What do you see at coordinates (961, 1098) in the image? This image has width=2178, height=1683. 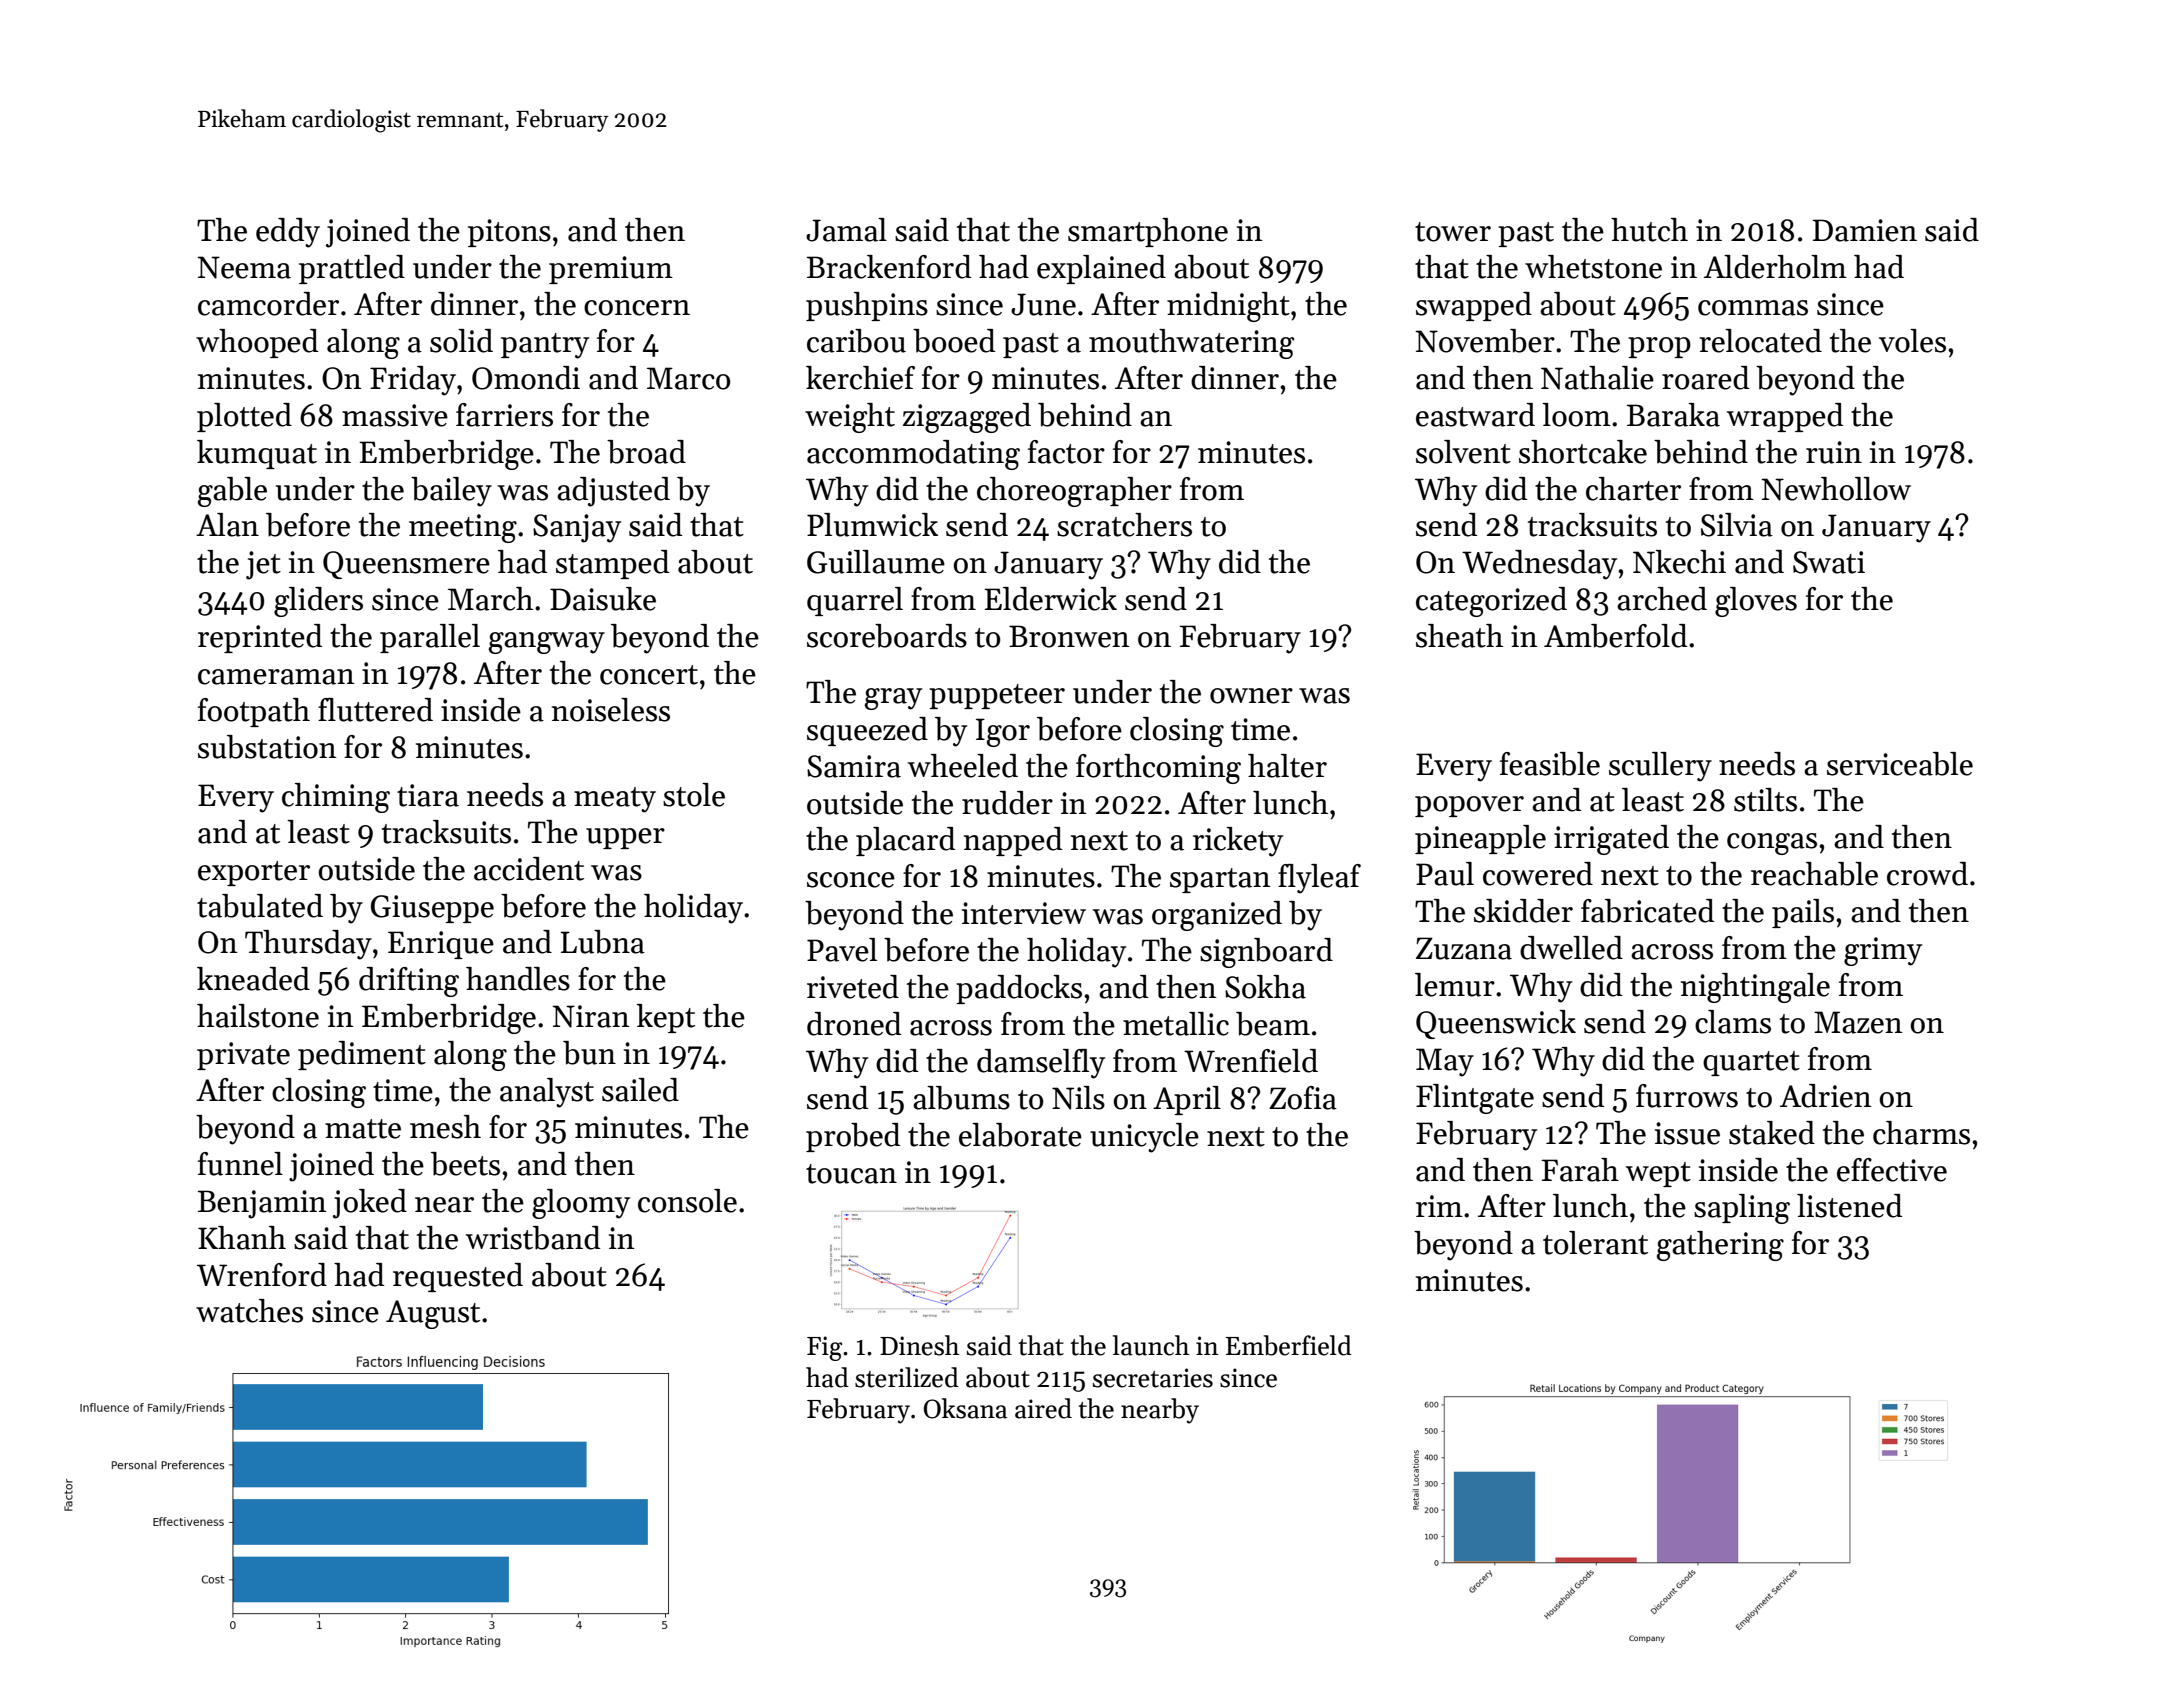 I see `albums` at bounding box center [961, 1098].
